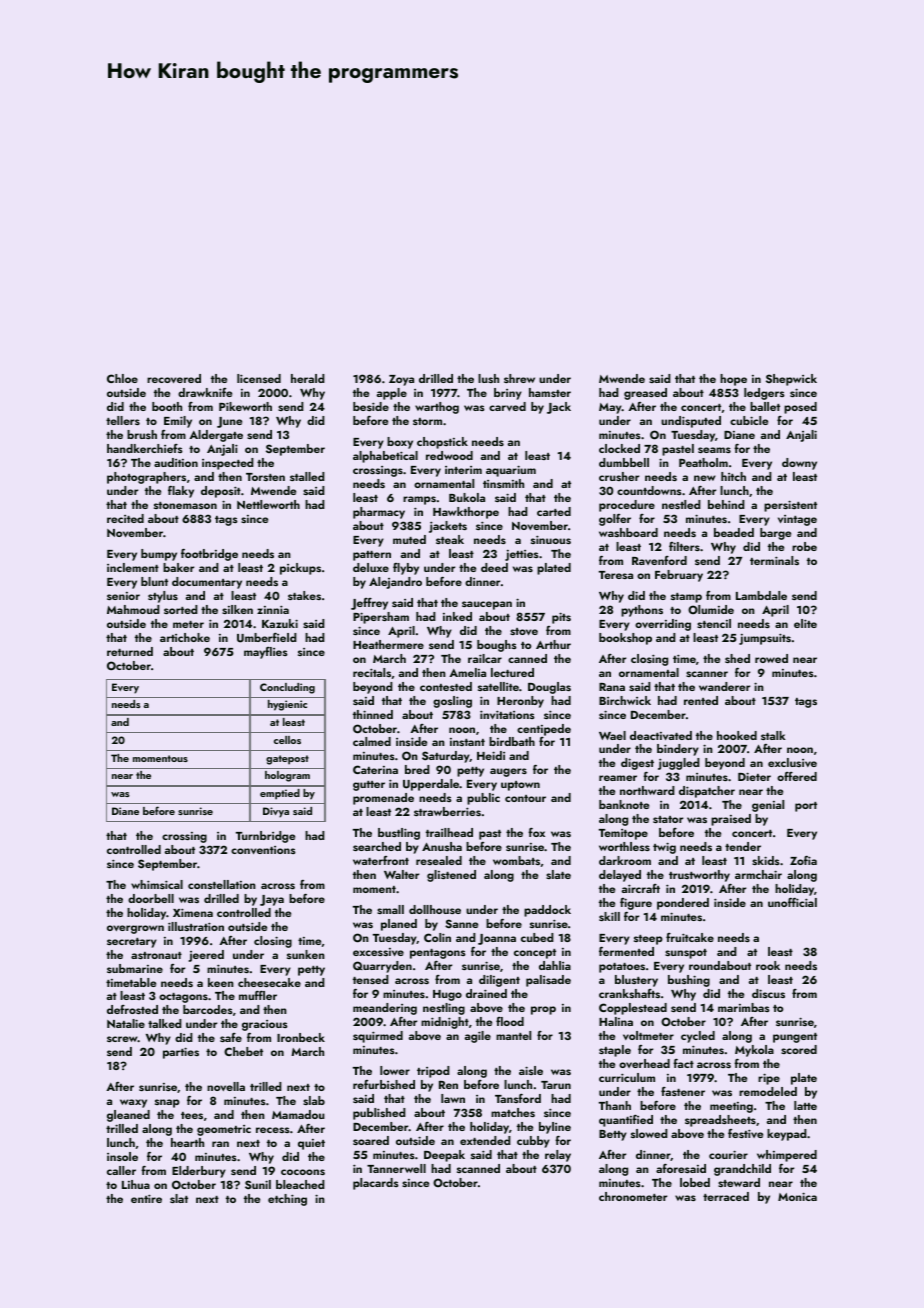 Image resolution: width=924 pixels, height=1308 pixels. What do you see at coordinates (146, 478) in the screenshot?
I see `photographers` at bounding box center [146, 478].
